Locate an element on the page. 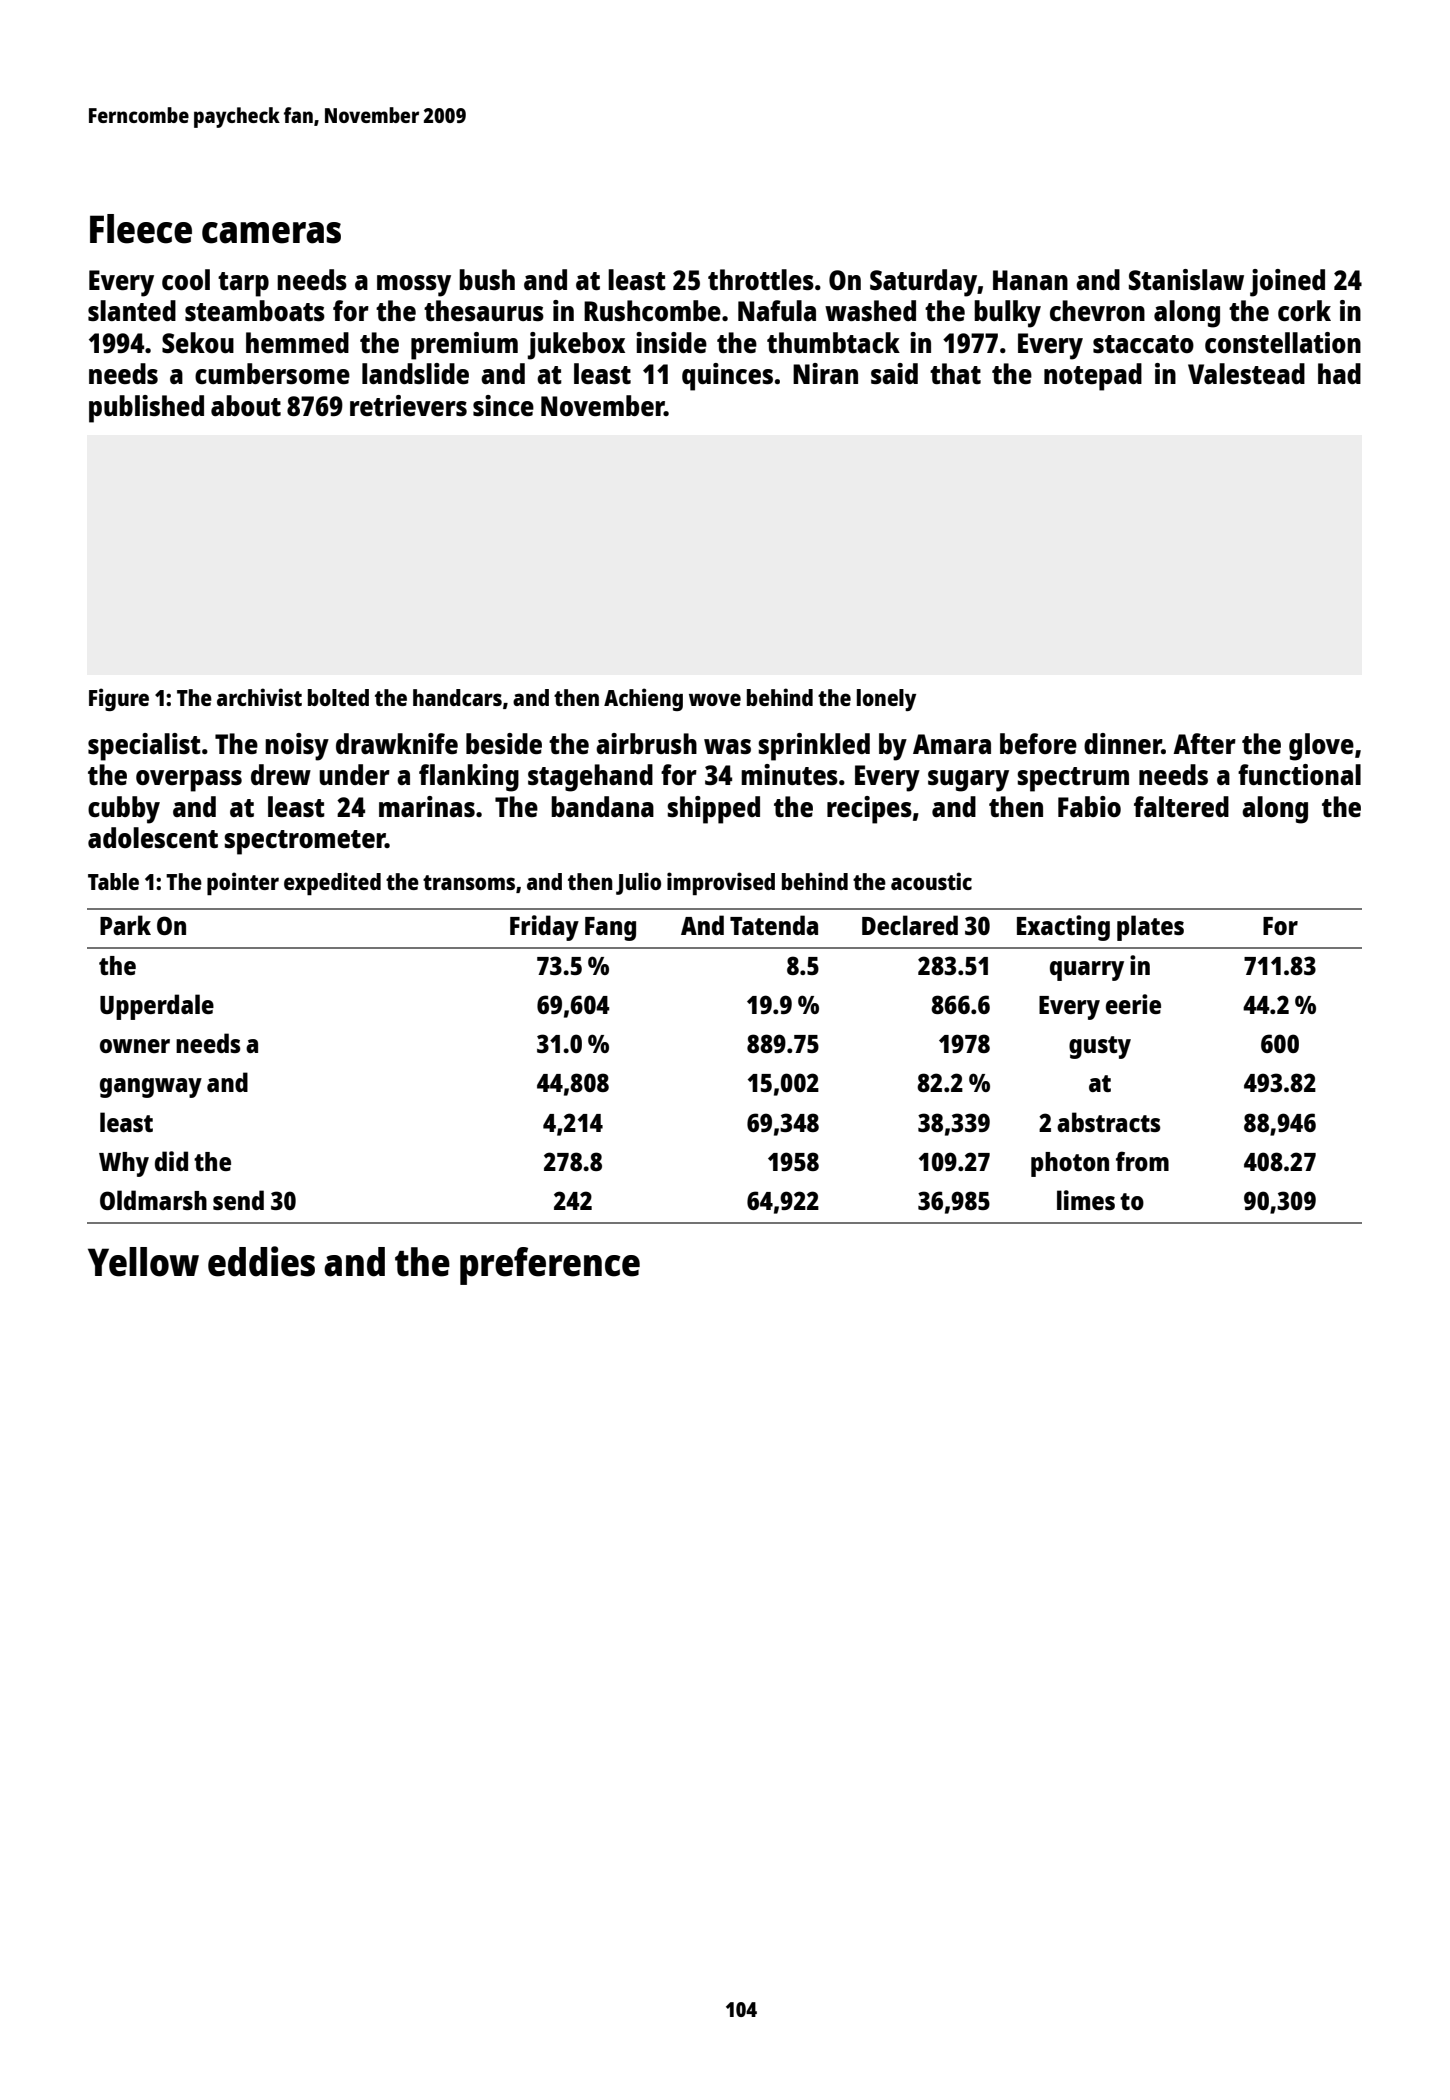 This image has width=1450, height=2100. pointer is located at coordinates (243, 883).
